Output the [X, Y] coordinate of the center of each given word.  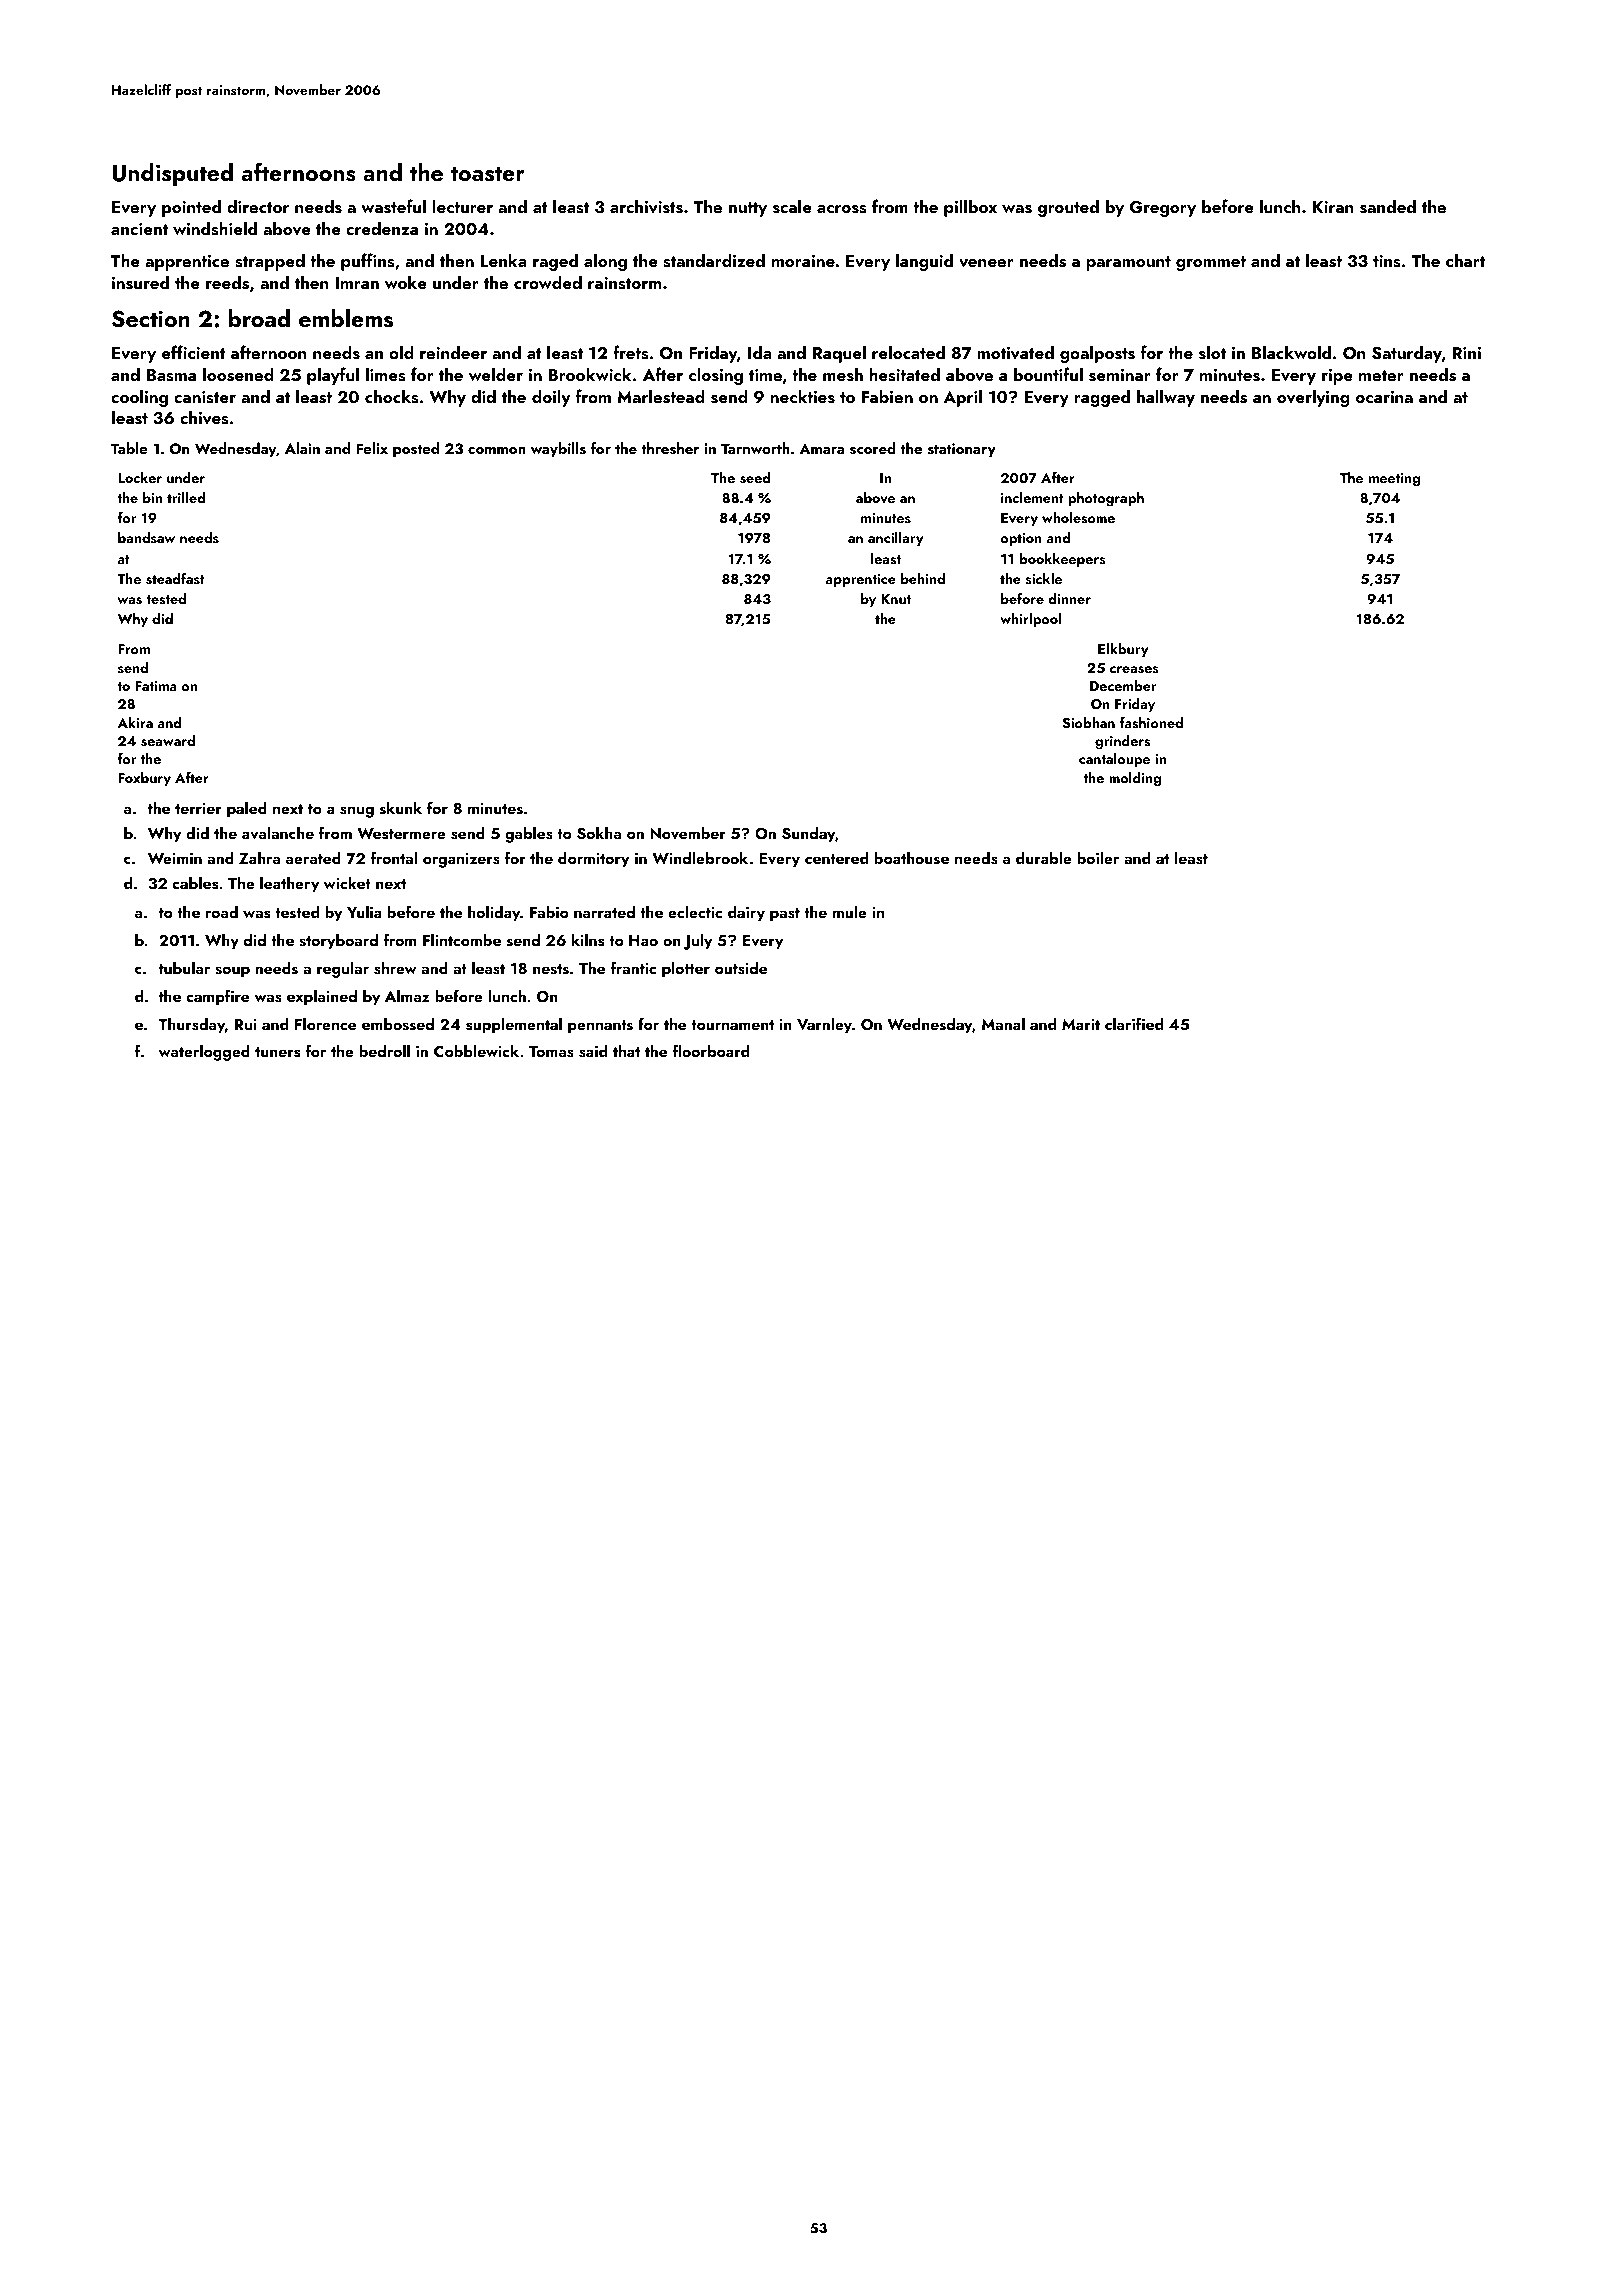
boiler [1098, 858]
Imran [357, 283]
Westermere [401, 834]
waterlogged [204, 1053]
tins [1387, 261]
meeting [1394, 480]
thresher [670, 448]
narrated [604, 912]
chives [204, 417]
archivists [646, 206]
